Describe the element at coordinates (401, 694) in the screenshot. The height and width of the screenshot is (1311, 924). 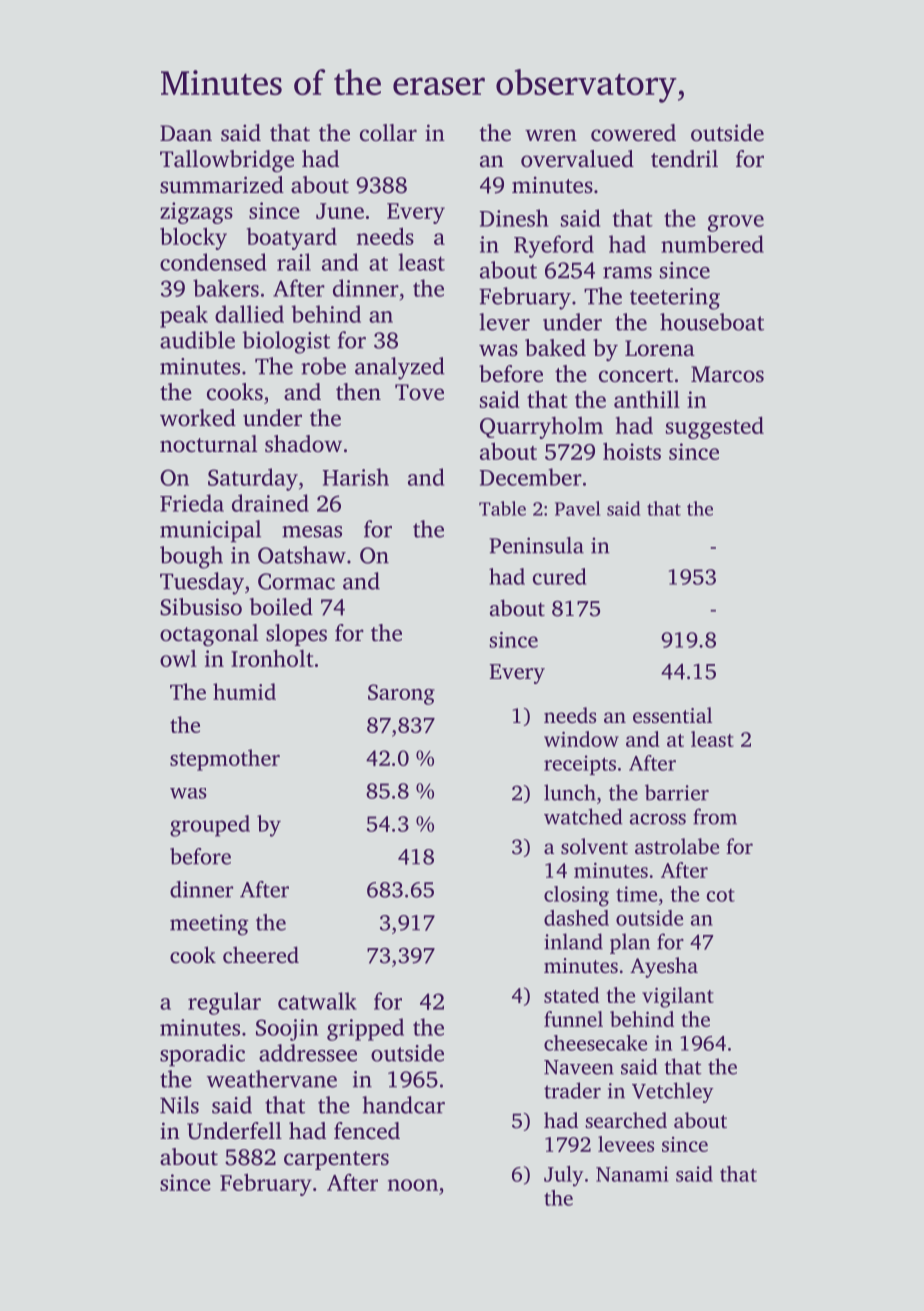
I see `Sarong` at that location.
